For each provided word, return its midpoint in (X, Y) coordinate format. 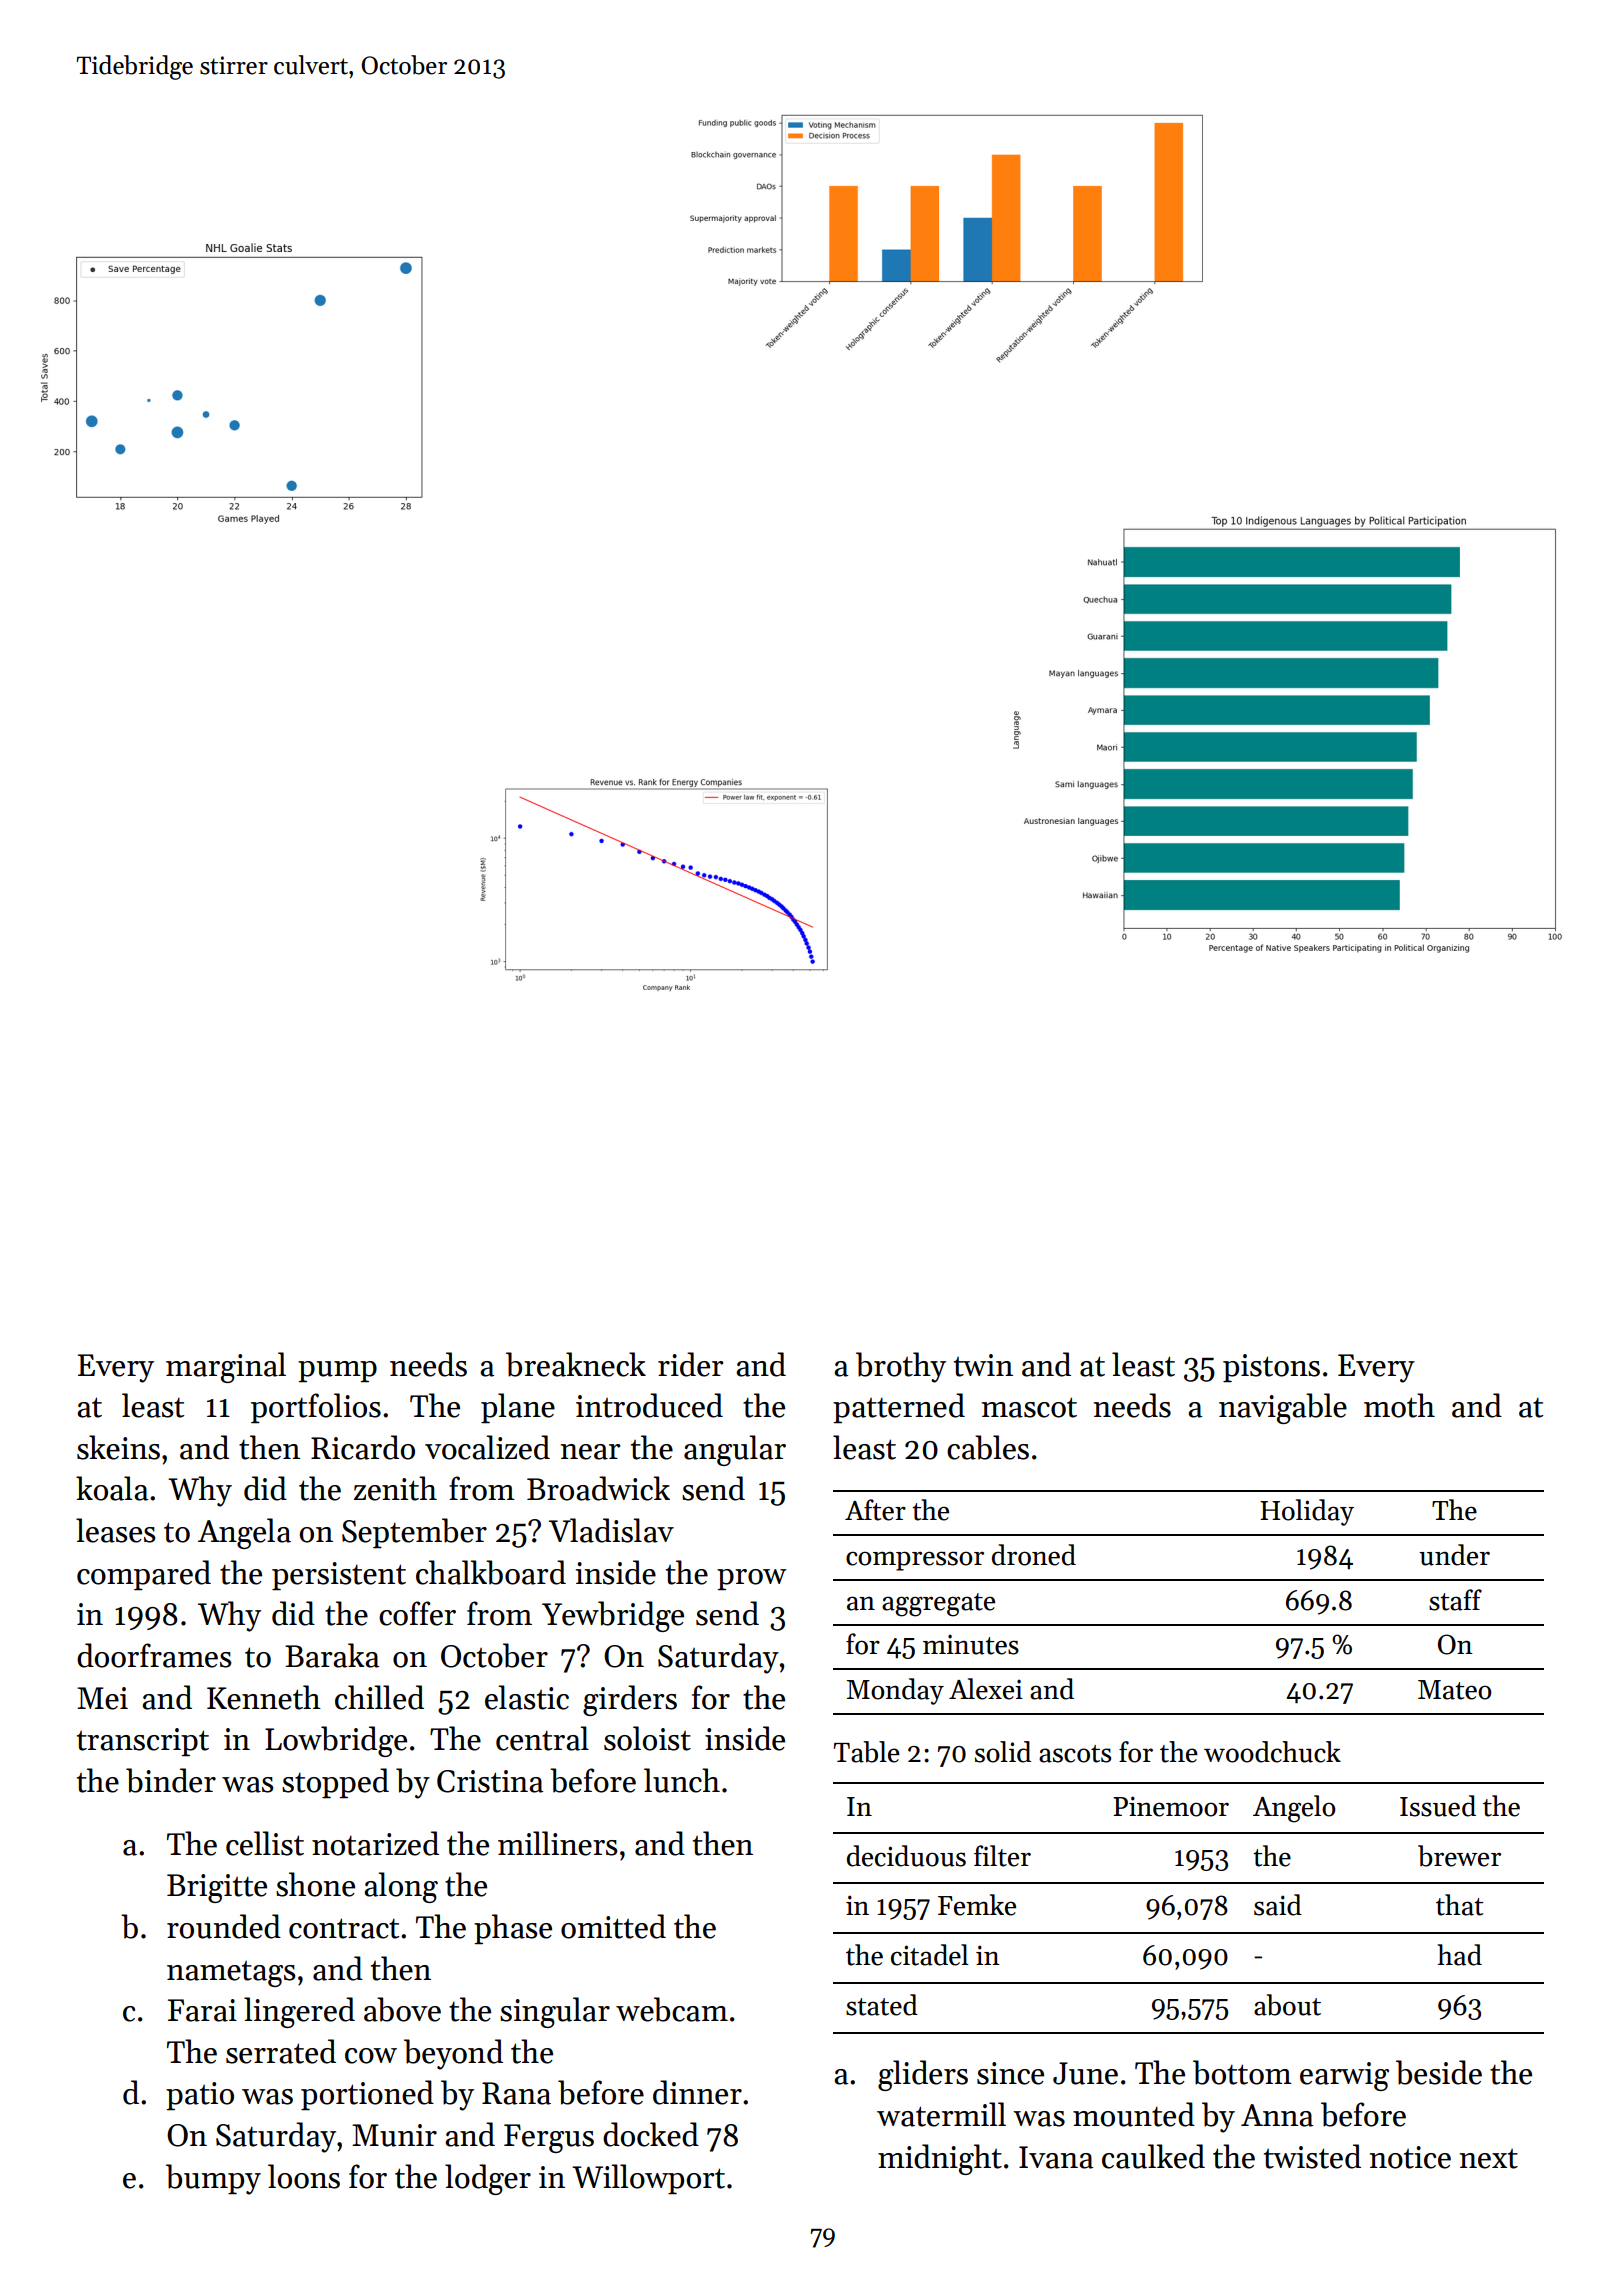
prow (751, 1580)
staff (1455, 1600)
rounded (224, 1926)
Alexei (986, 1689)
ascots (1075, 1754)
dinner (697, 2092)
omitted (613, 1926)
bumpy (213, 2179)
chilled (379, 1697)
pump (337, 1372)
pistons (1271, 1368)
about (1287, 2005)
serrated (281, 2051)
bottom (1242, 2072)
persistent (339, 1576)
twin (983, 1365)
